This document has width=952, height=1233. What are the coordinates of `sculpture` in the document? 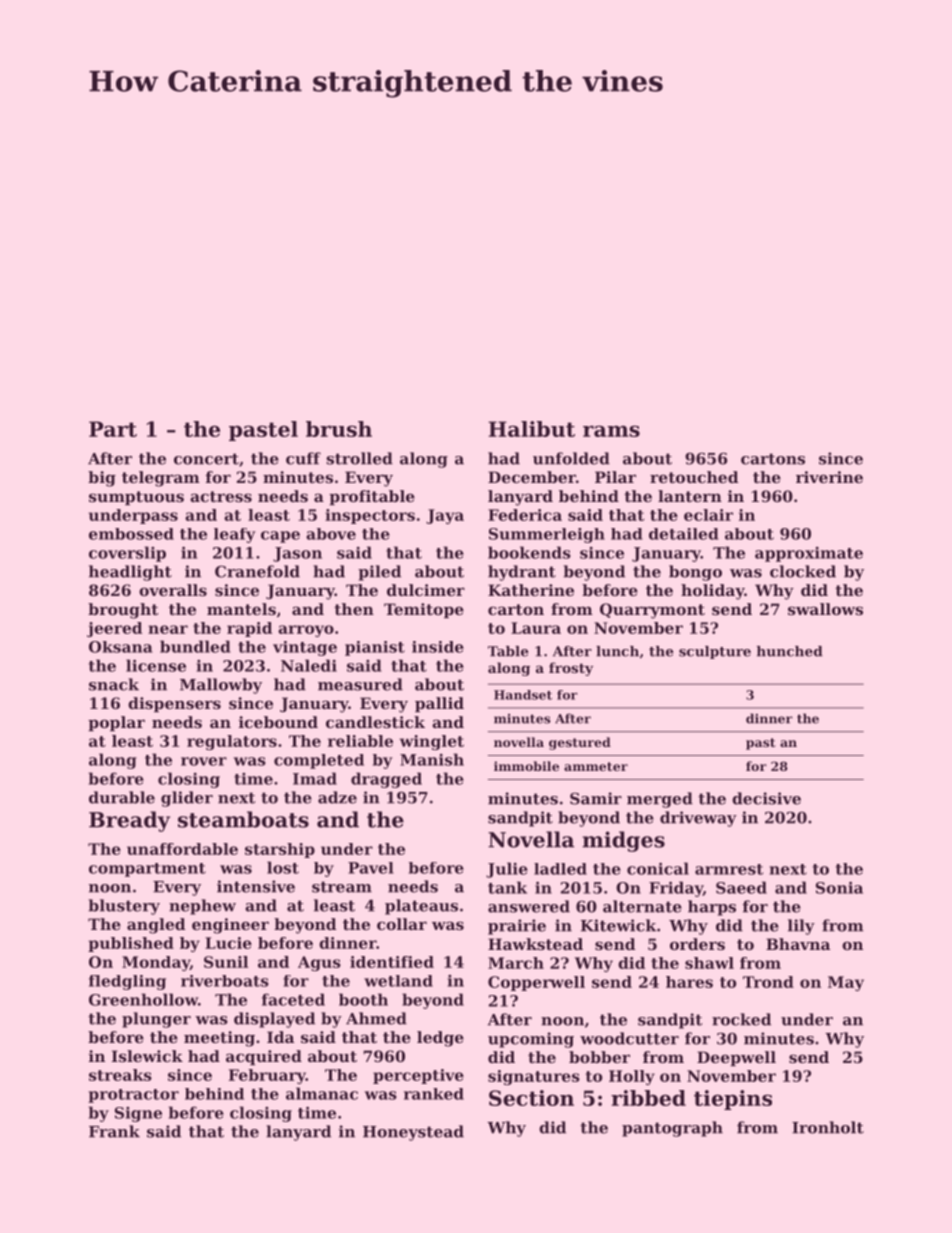 It's located at (715, 652).
